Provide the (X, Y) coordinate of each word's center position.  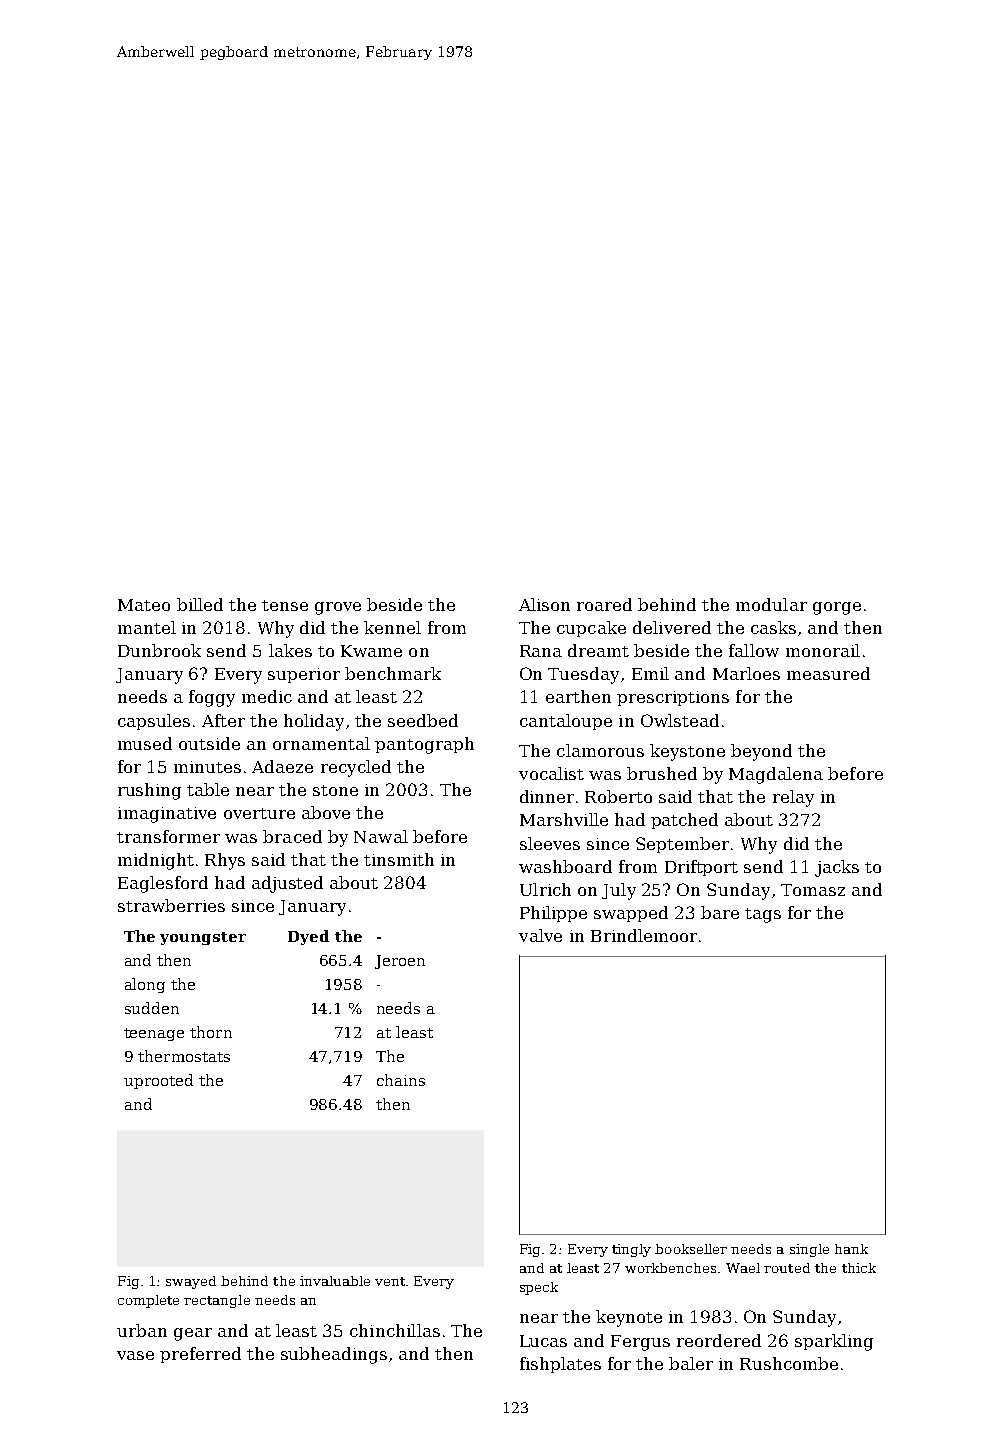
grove (338, 608)
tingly (631, 1250)
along (145, 985)
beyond (761, 752)
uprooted (158, 1081)
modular (771, 604)
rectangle (217, 1301)
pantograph (424, 745)
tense (285, 605)
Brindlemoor (644, 935)
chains (401, 1080)
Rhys (225, 861)
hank (851, 1249)
